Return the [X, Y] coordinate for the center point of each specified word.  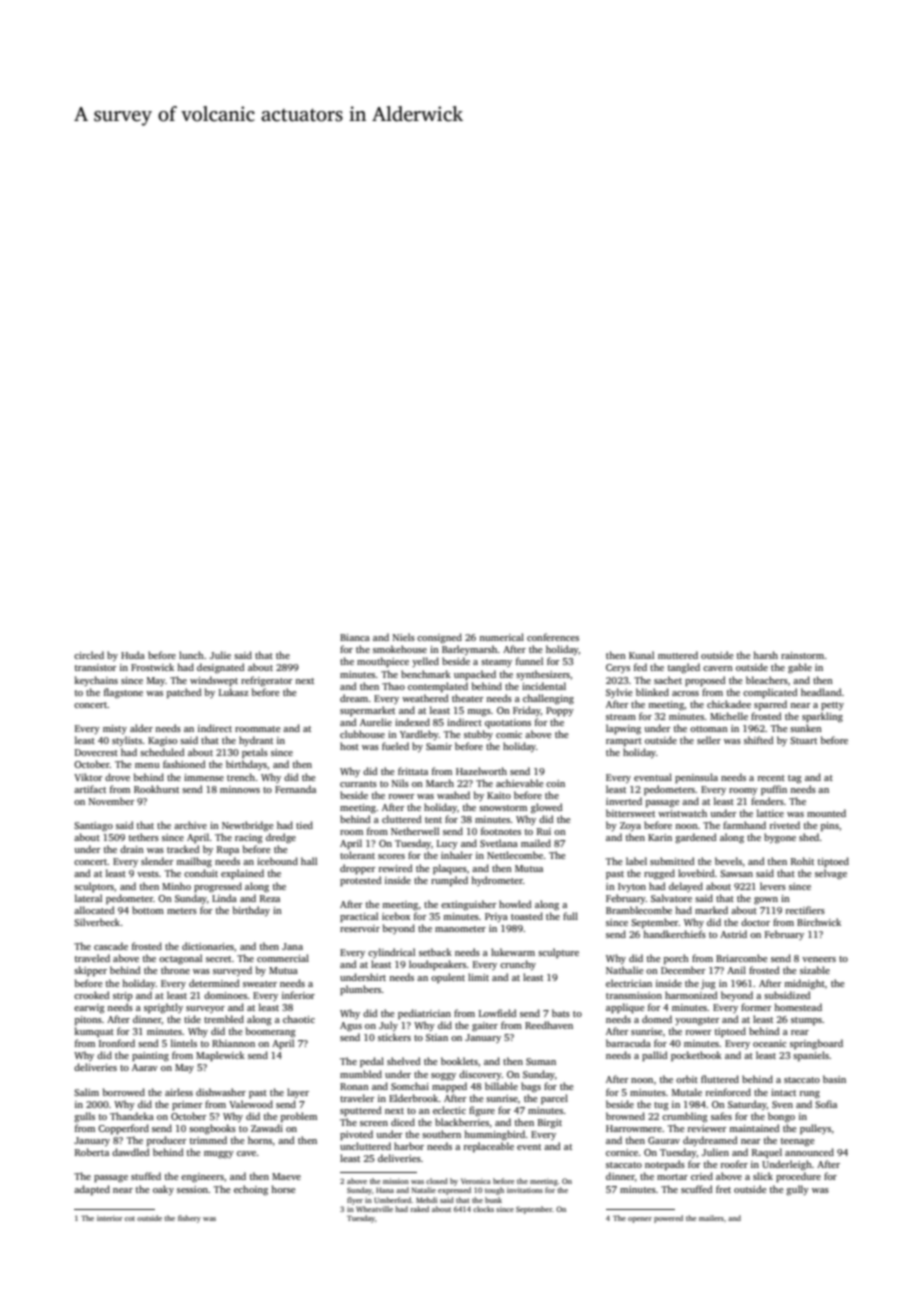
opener [640, 1220]
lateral [88, 898]
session [192, 1189]
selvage [831, 874]
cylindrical [391, 953]
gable [800, 668]
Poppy [560, 711]
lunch [191, 655]
